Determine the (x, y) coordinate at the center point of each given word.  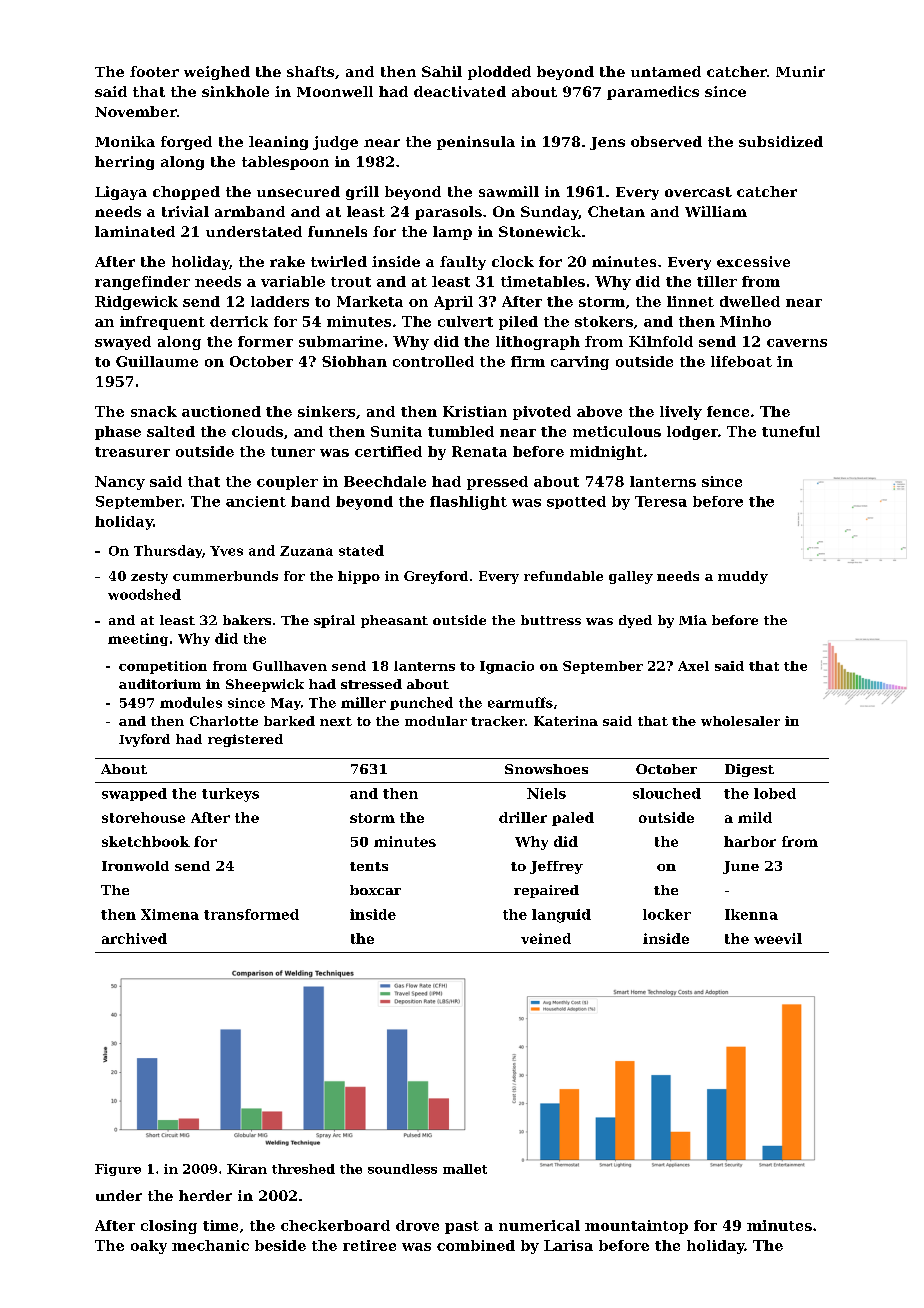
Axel (693, 666)
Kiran (247, 1169)
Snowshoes (546, 769)
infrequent (162, 323)
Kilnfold (661, 341)
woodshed (144, 594)
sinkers (326, 411)
